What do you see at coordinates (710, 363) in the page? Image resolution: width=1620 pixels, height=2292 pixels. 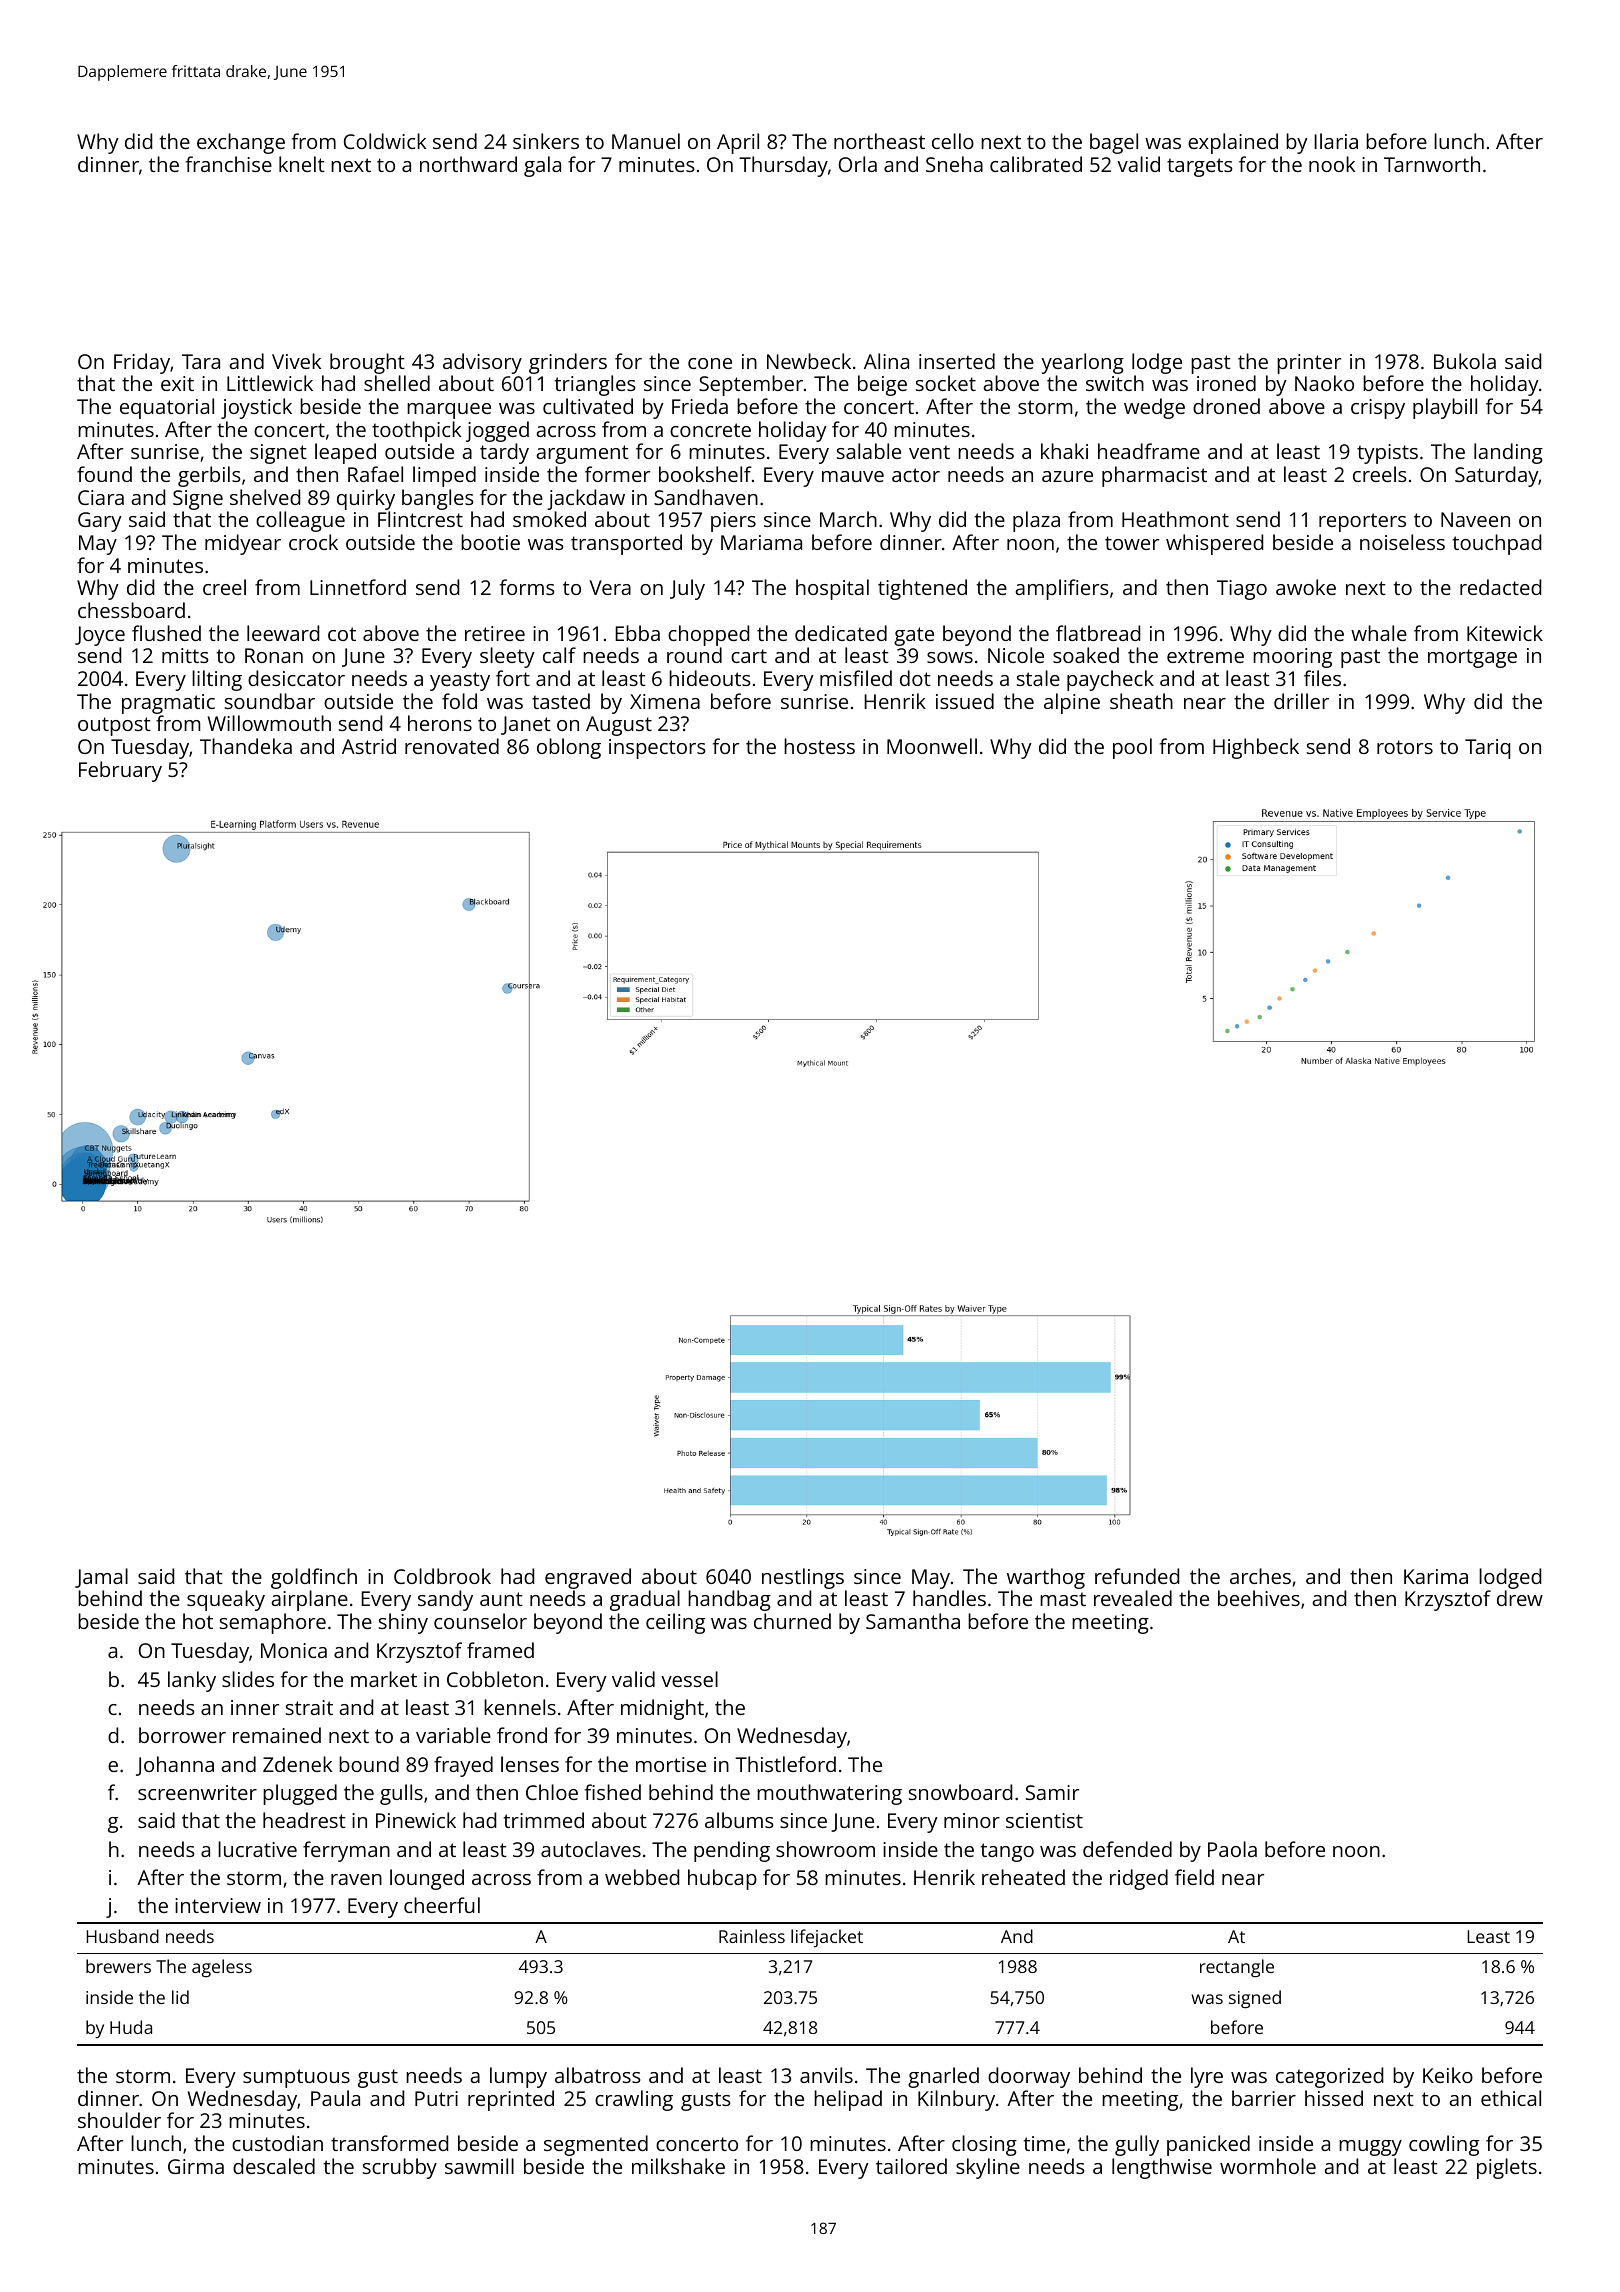 I see `cone` at bounding box center [710, 363].
